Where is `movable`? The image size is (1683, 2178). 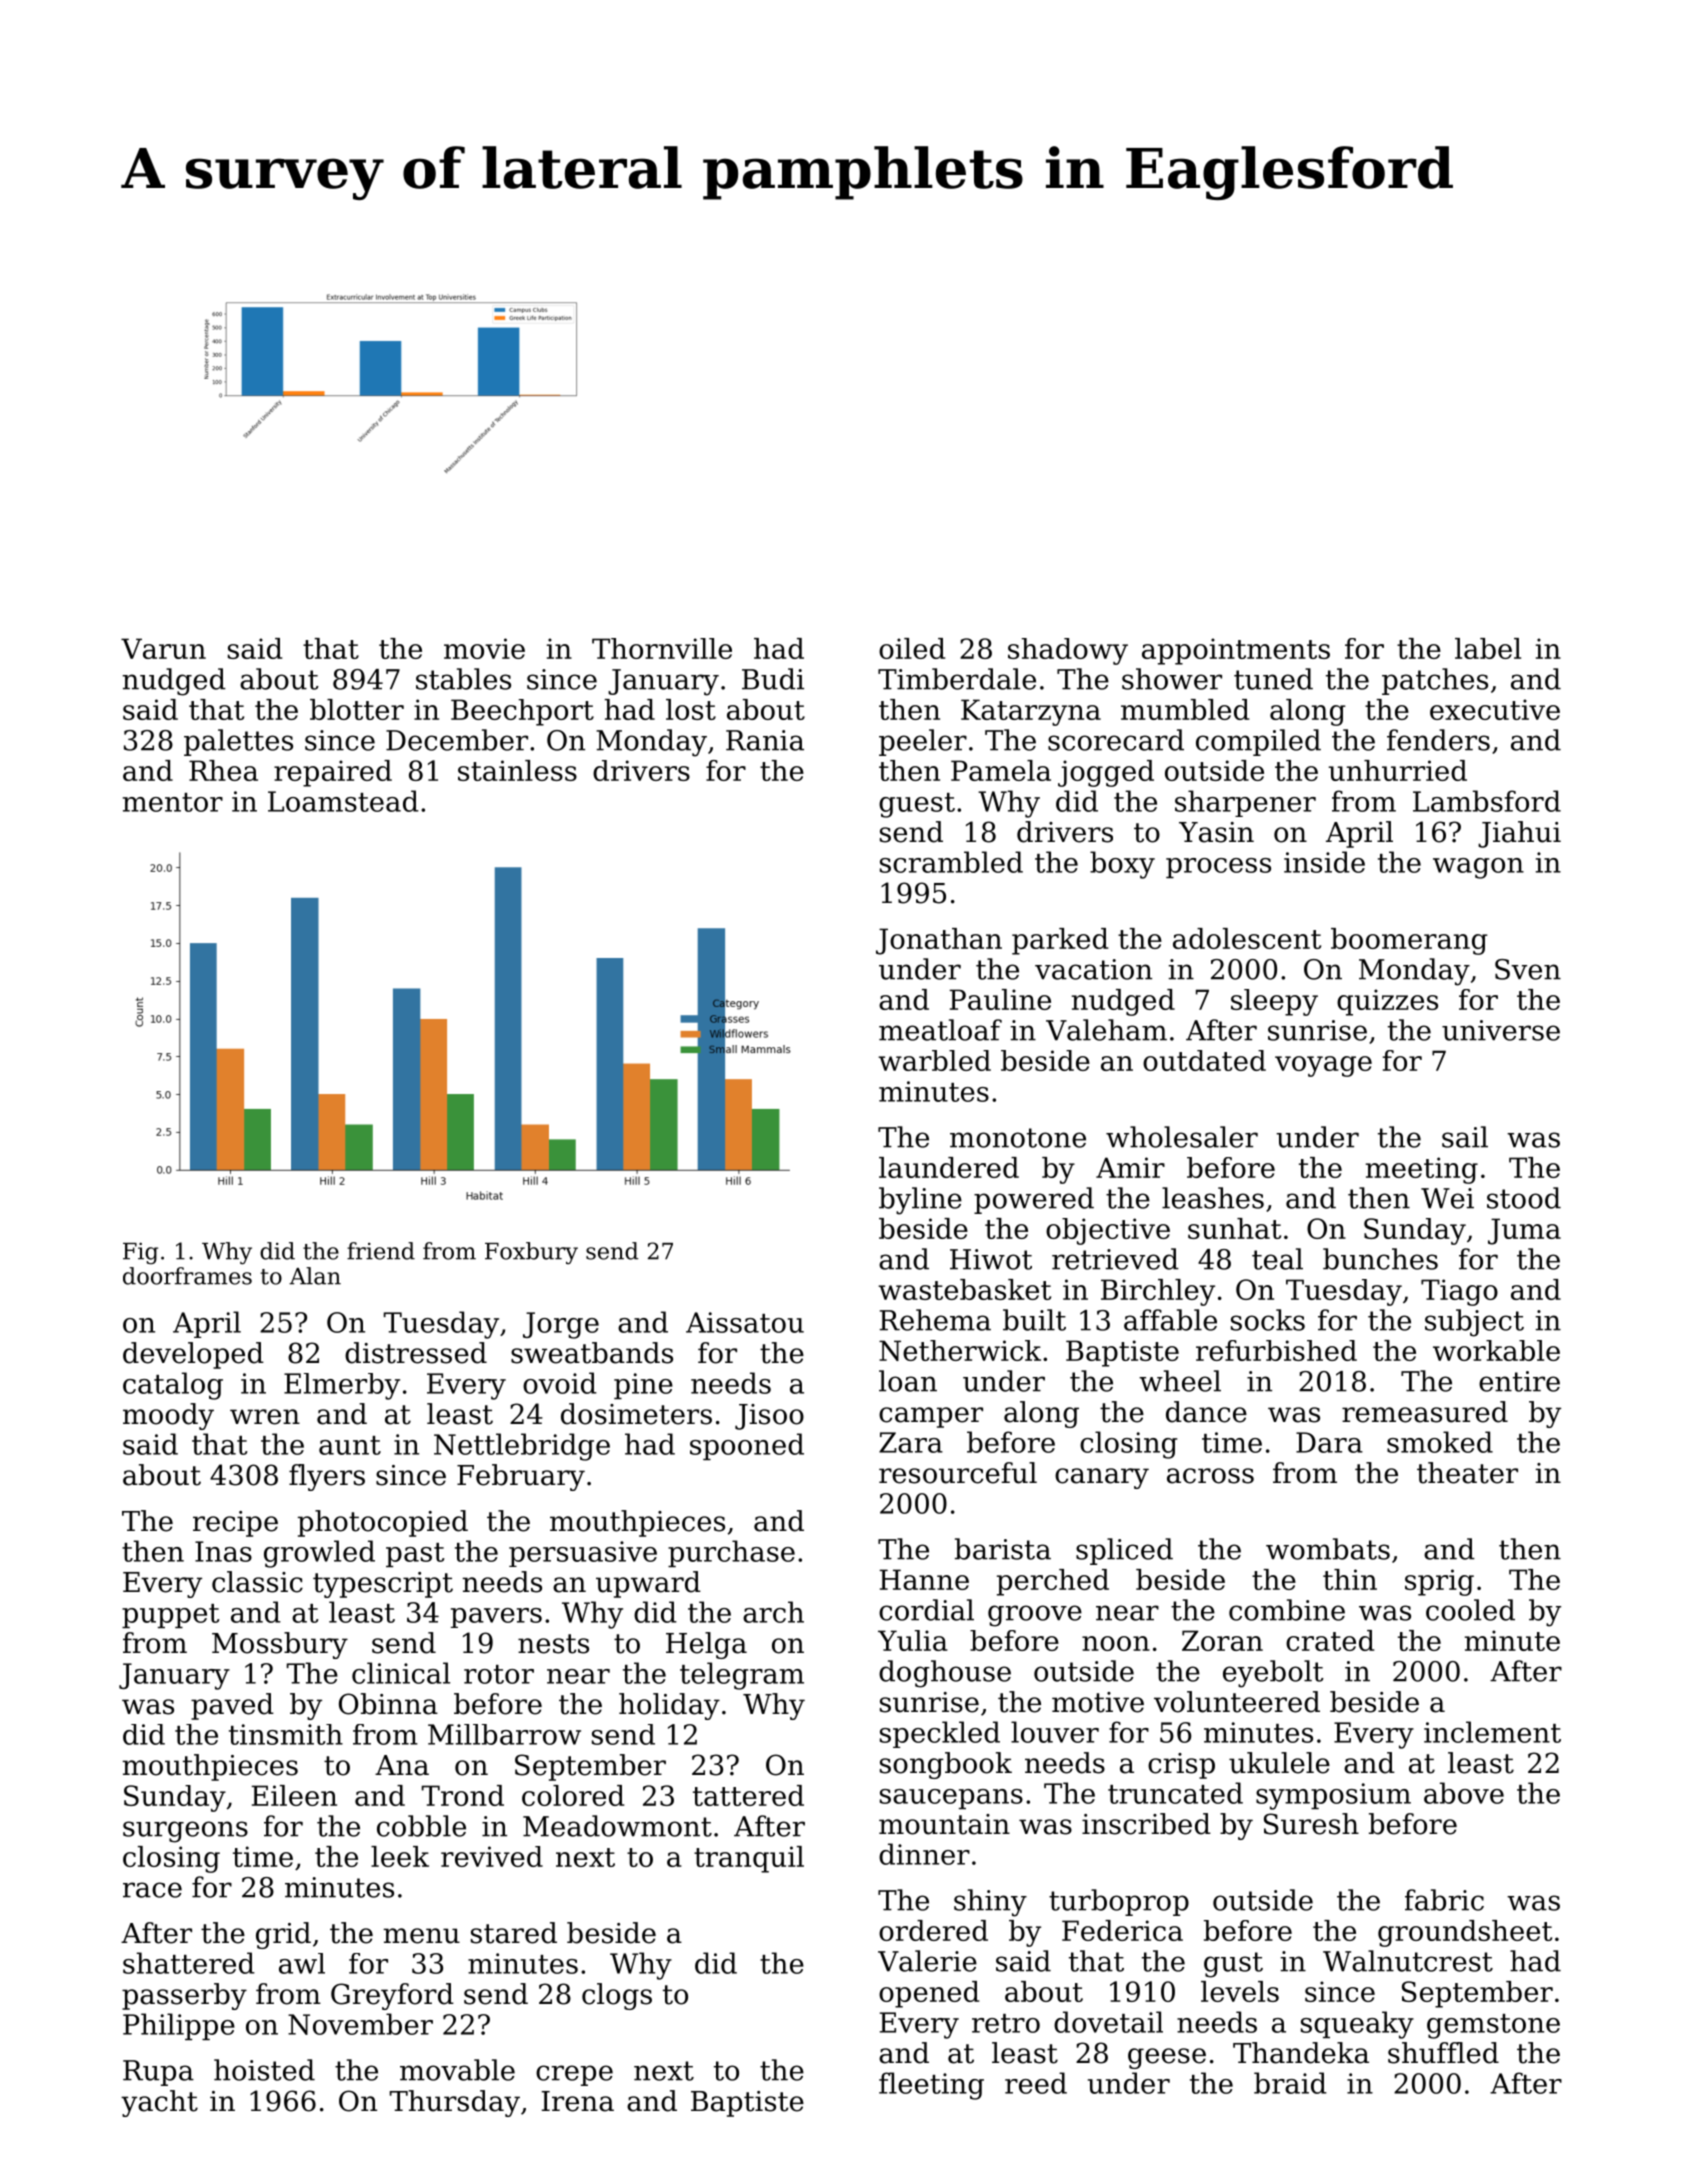
movable is located at coordinates (457, 2070).
